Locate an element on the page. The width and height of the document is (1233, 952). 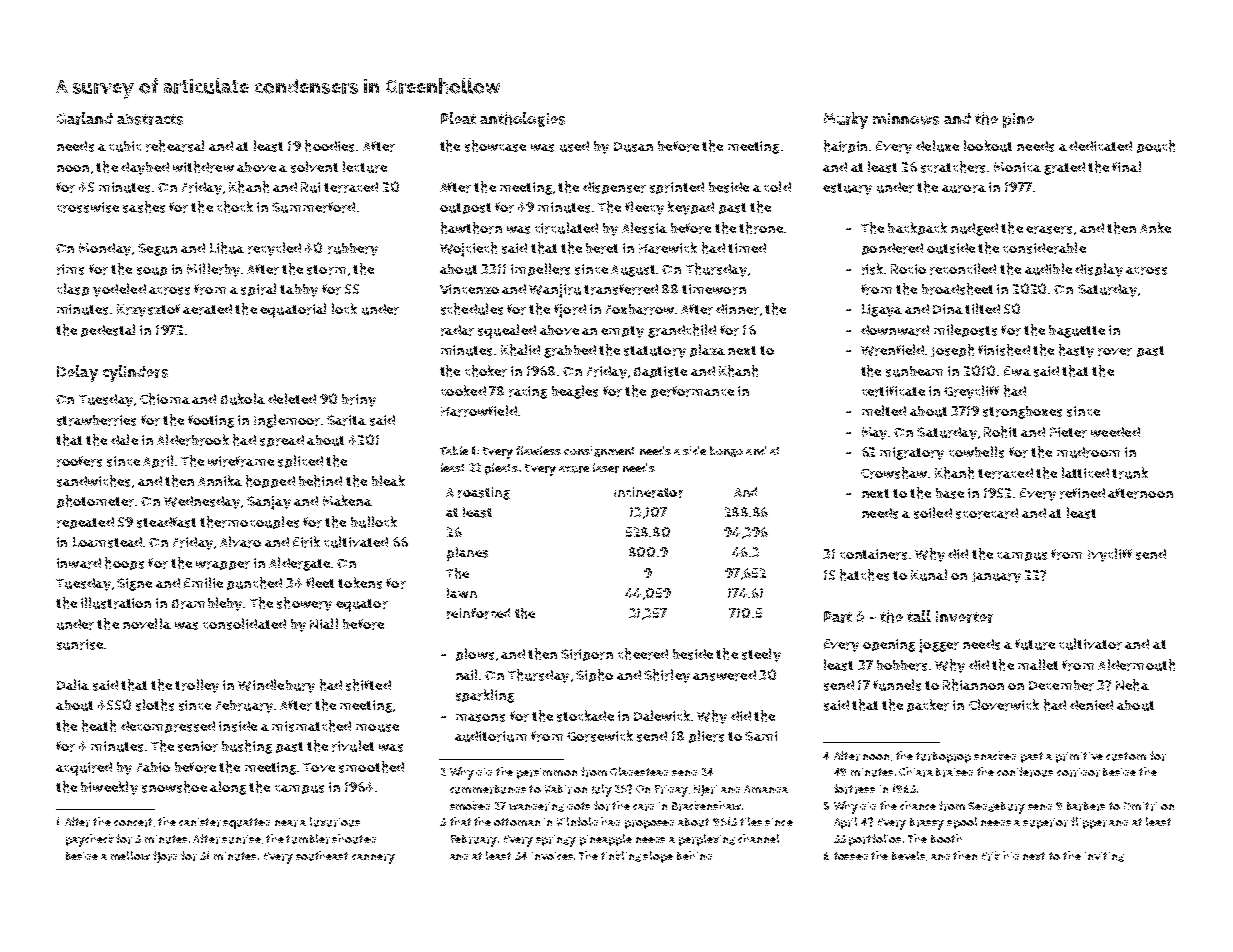
tumbler is located at coordinates (308, 839).
